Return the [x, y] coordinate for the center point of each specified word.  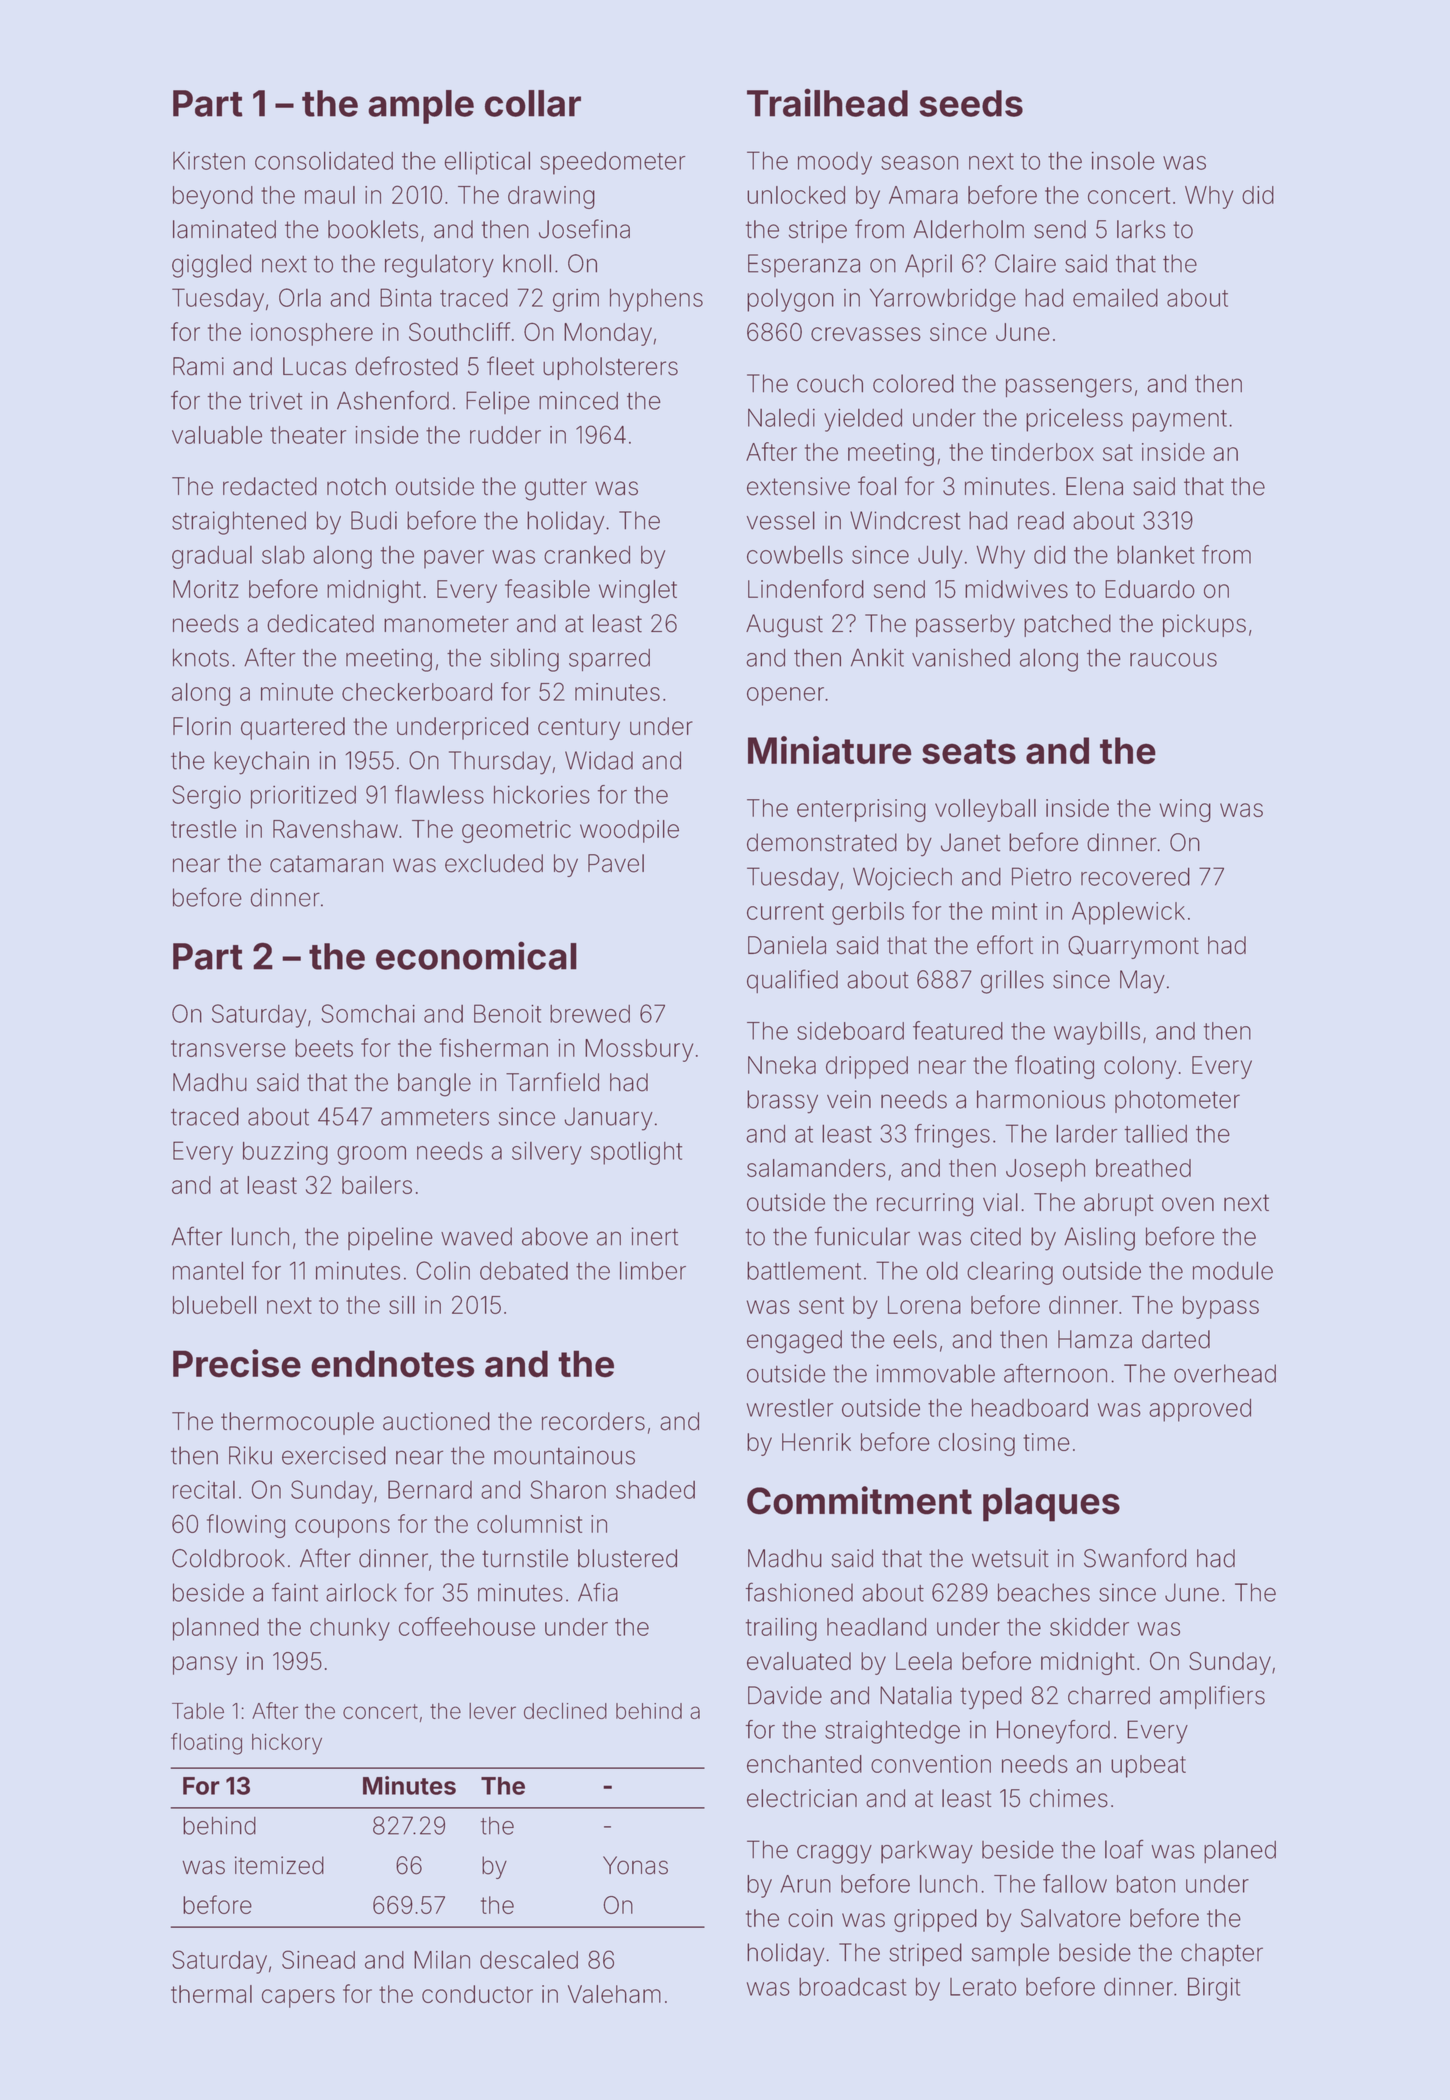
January [608, 1119]
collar [533, 103]
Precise [237, 1363]
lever [492, 1711]
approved [1200, 1410]
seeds [971, 103]
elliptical [487, 163]
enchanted [804, 1764]
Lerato [983, 1987]
